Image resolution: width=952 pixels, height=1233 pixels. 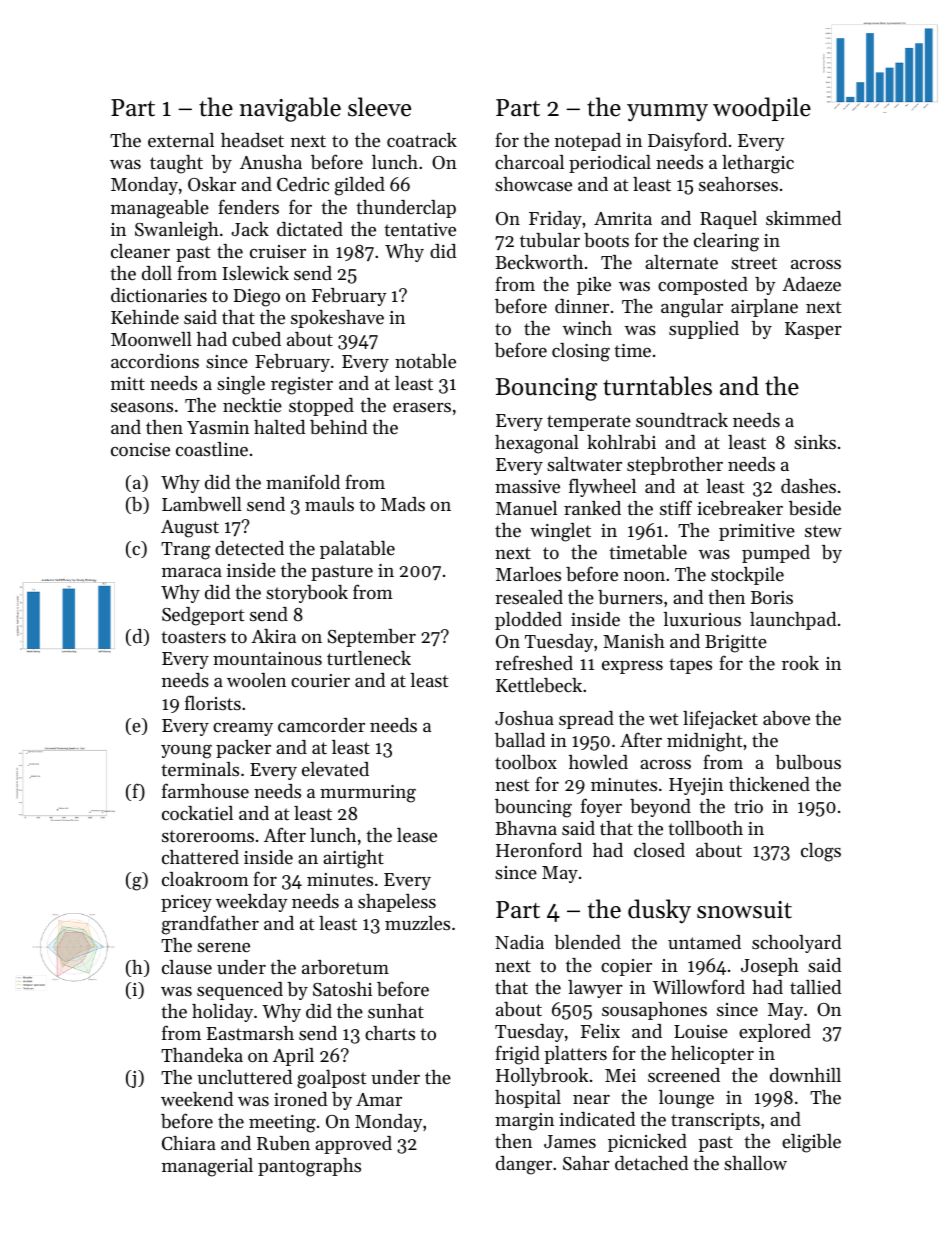 What do you see at coordinates (403, 504) in the screenshot?
I see `Mads` at bounding box center [403, 504].
